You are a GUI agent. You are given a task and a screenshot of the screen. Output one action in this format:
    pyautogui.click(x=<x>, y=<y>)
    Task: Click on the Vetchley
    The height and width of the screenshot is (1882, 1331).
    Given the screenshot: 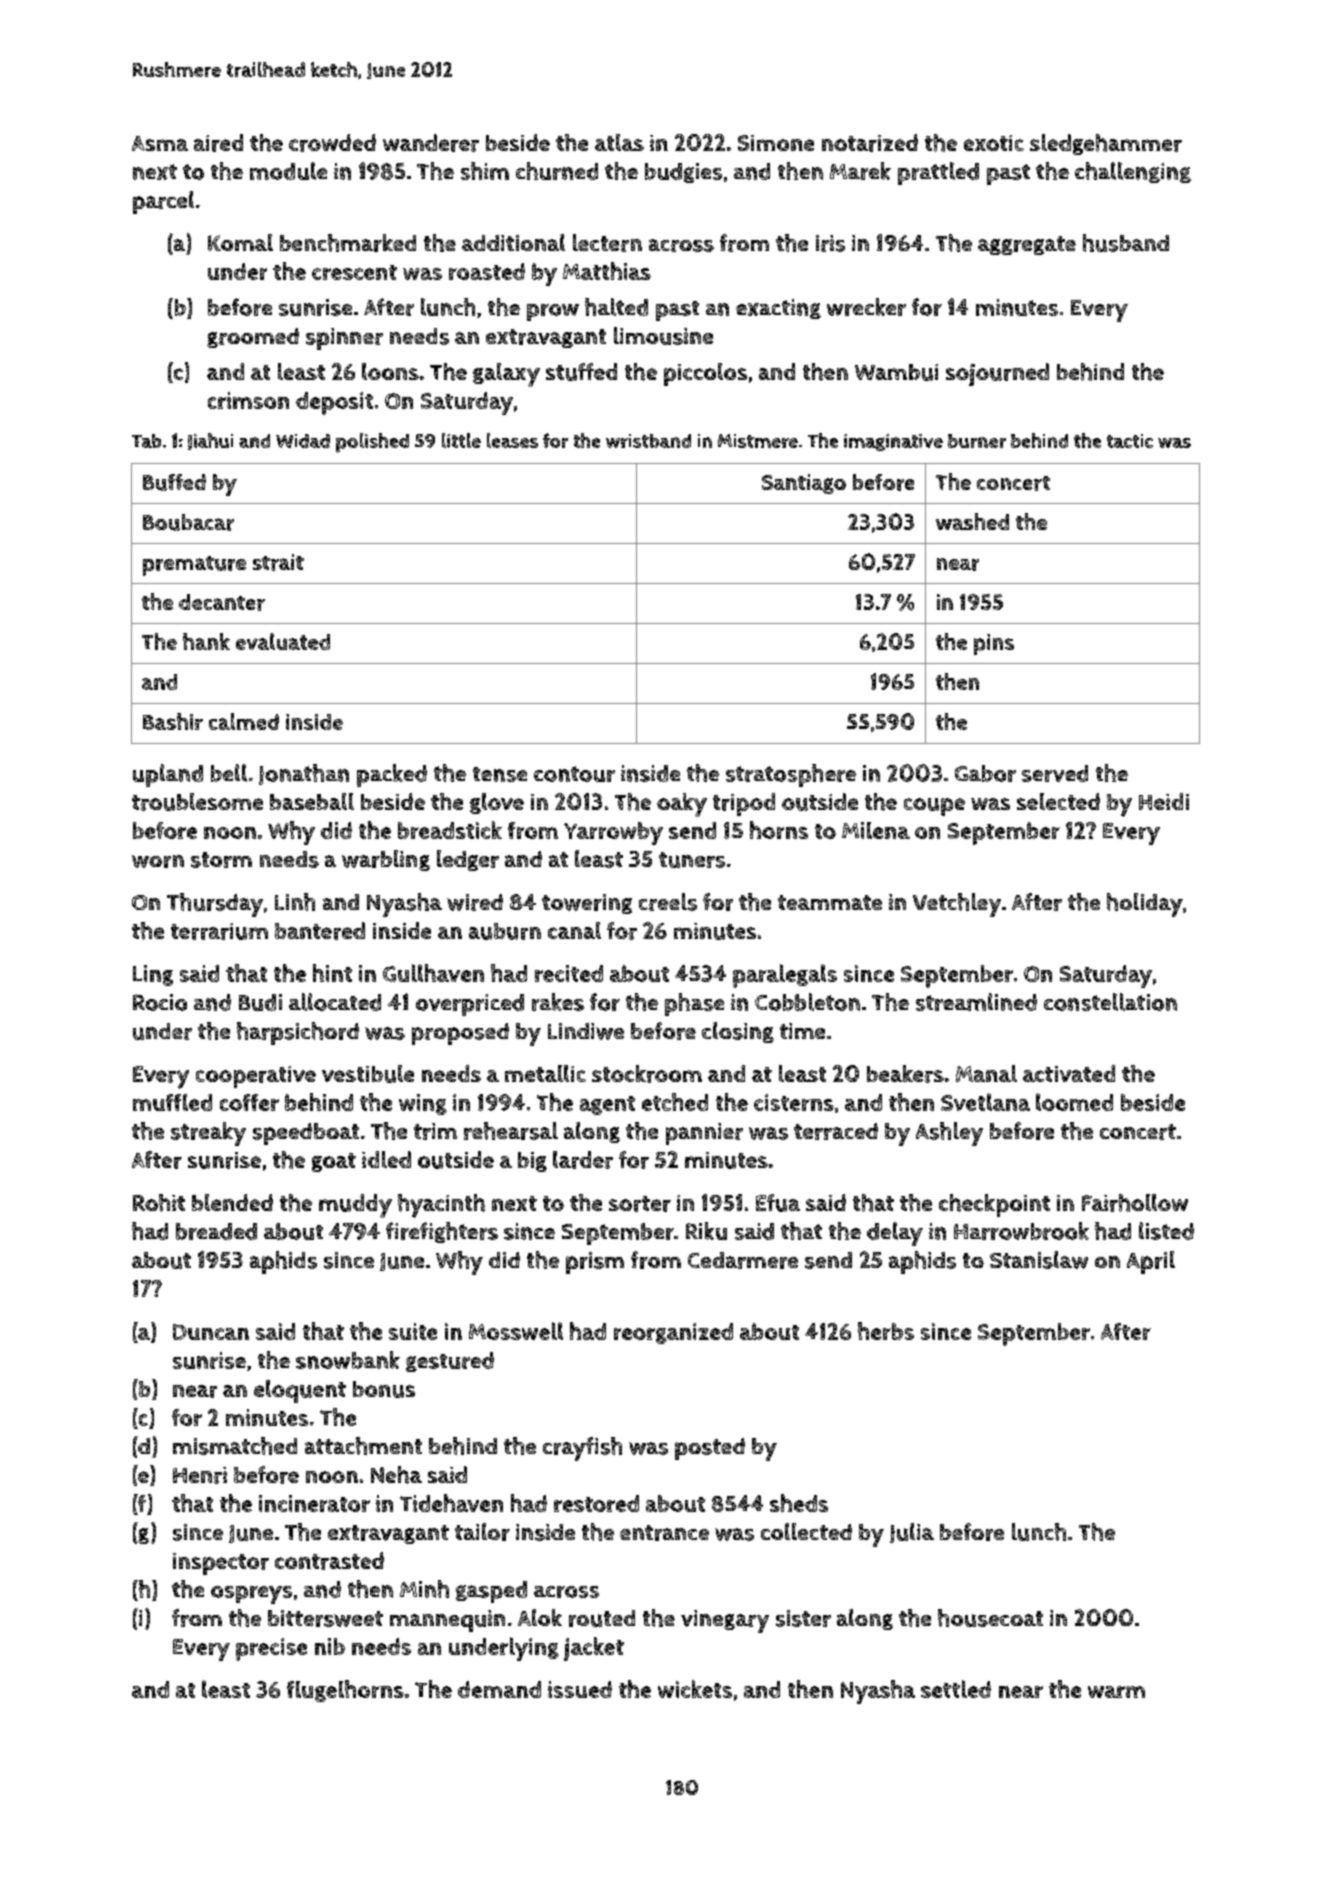 What is the action you would take?
    pyautogui.click(x=957, y=905)
